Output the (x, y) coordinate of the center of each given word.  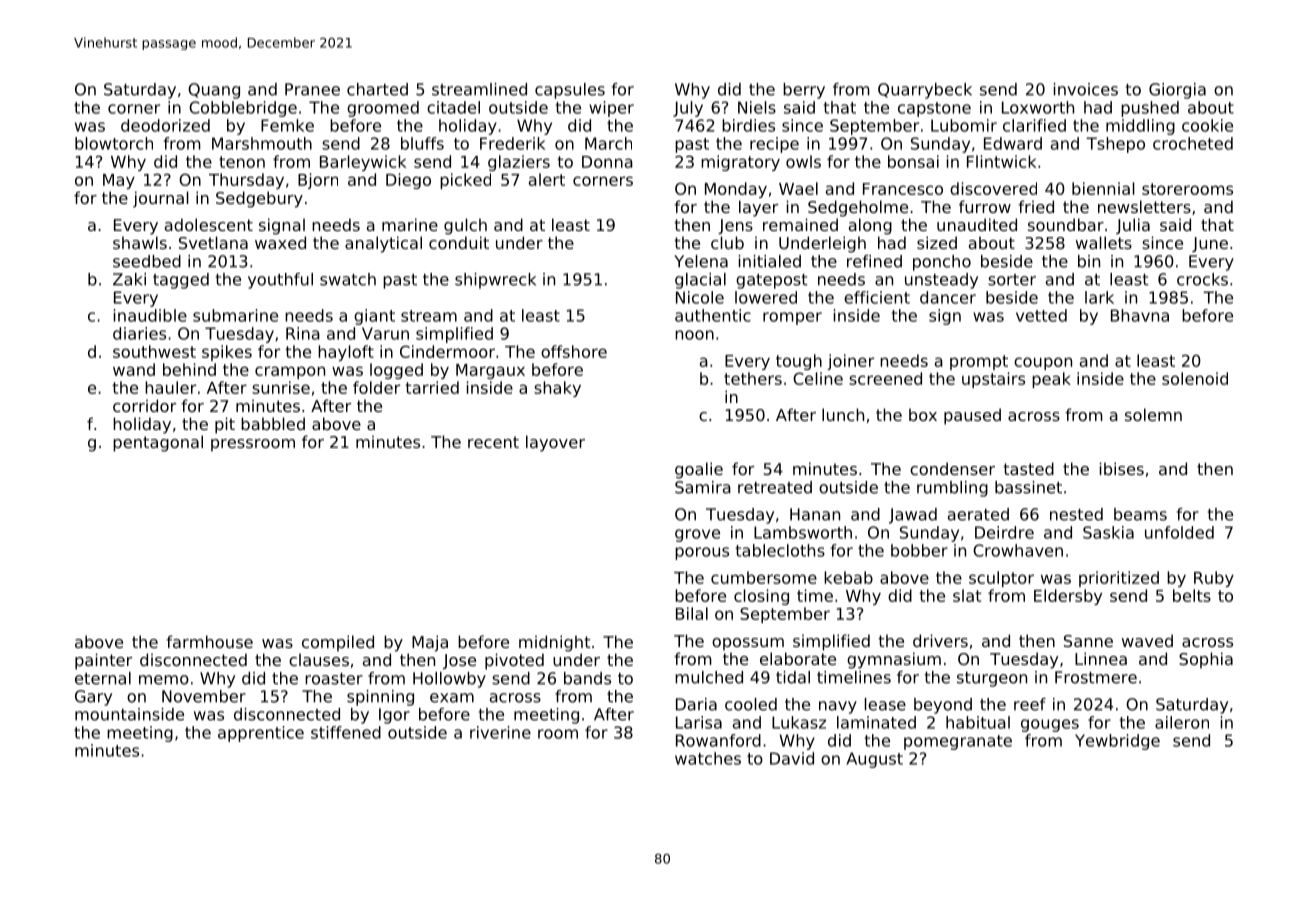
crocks (1202, 279)
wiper (611, 109)
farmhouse (209, 641)
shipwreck (495, 281)
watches (708, 758)
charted (377, 89)
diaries (139, 333)
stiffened (346, 732)
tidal (793, 677)
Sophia (1206, 660)
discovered (993, 188)
